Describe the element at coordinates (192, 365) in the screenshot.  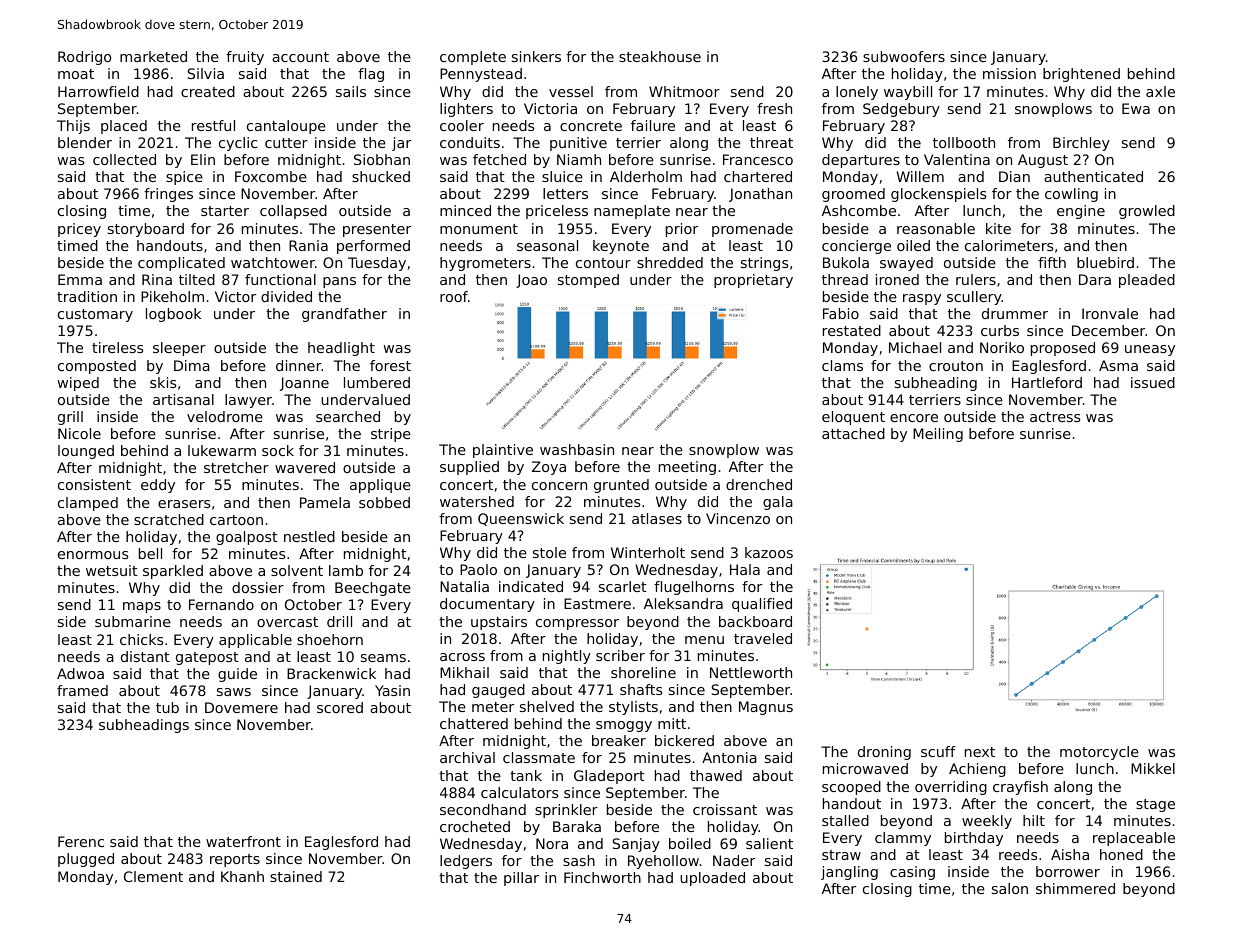
I see `Dima` at that location.
